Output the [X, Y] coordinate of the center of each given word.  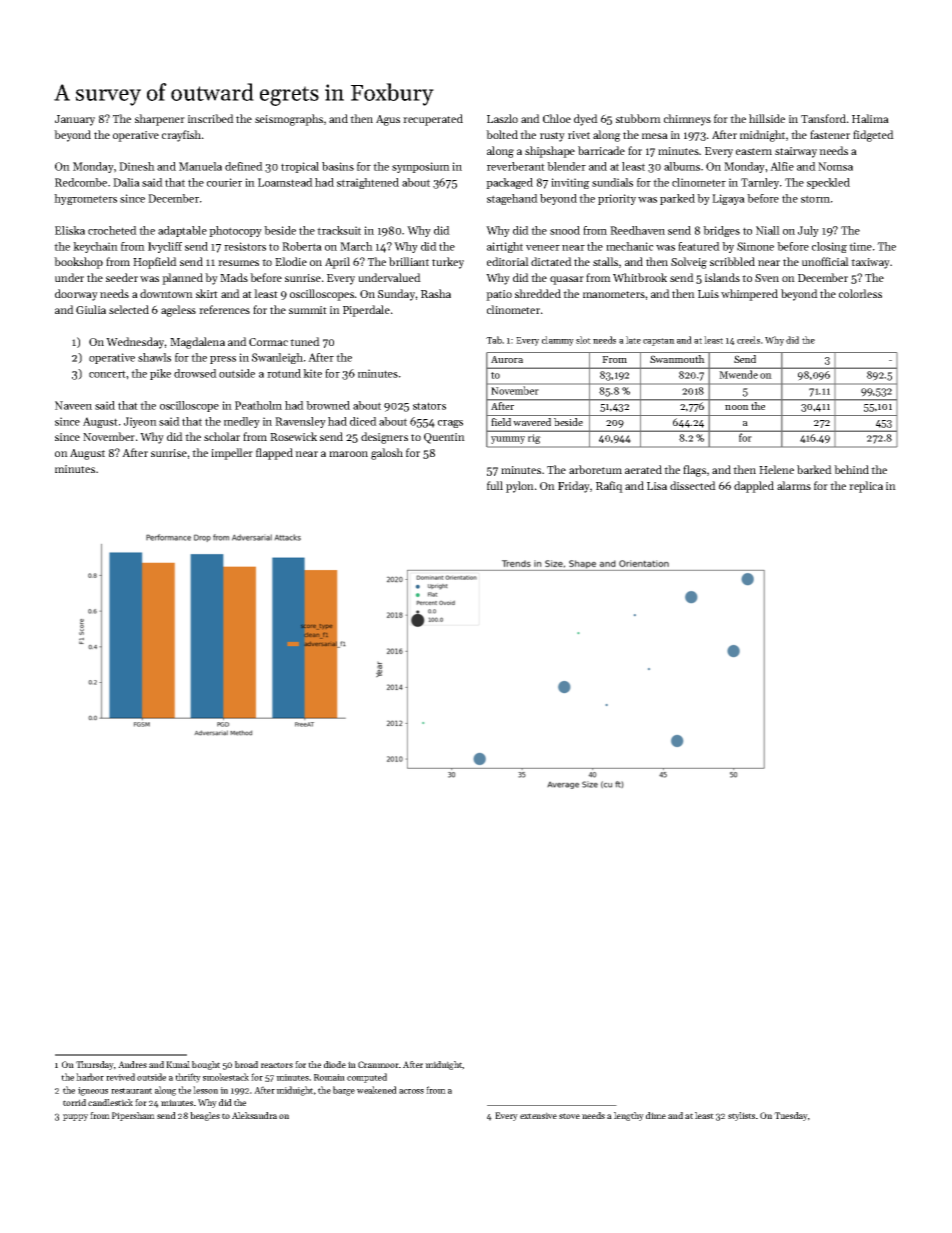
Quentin [444, 438]
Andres [132, 1064]
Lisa [657, 486]
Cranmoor [378, 1064]
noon [737, 407]
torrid [74, 1102]
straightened [368, 183]
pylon [520, 487]
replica [866, 487]
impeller [232, 454]
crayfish [181, 136]
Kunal [178, 1064]
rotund [284, 373]
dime [656, 1115]
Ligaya [728, 199]
